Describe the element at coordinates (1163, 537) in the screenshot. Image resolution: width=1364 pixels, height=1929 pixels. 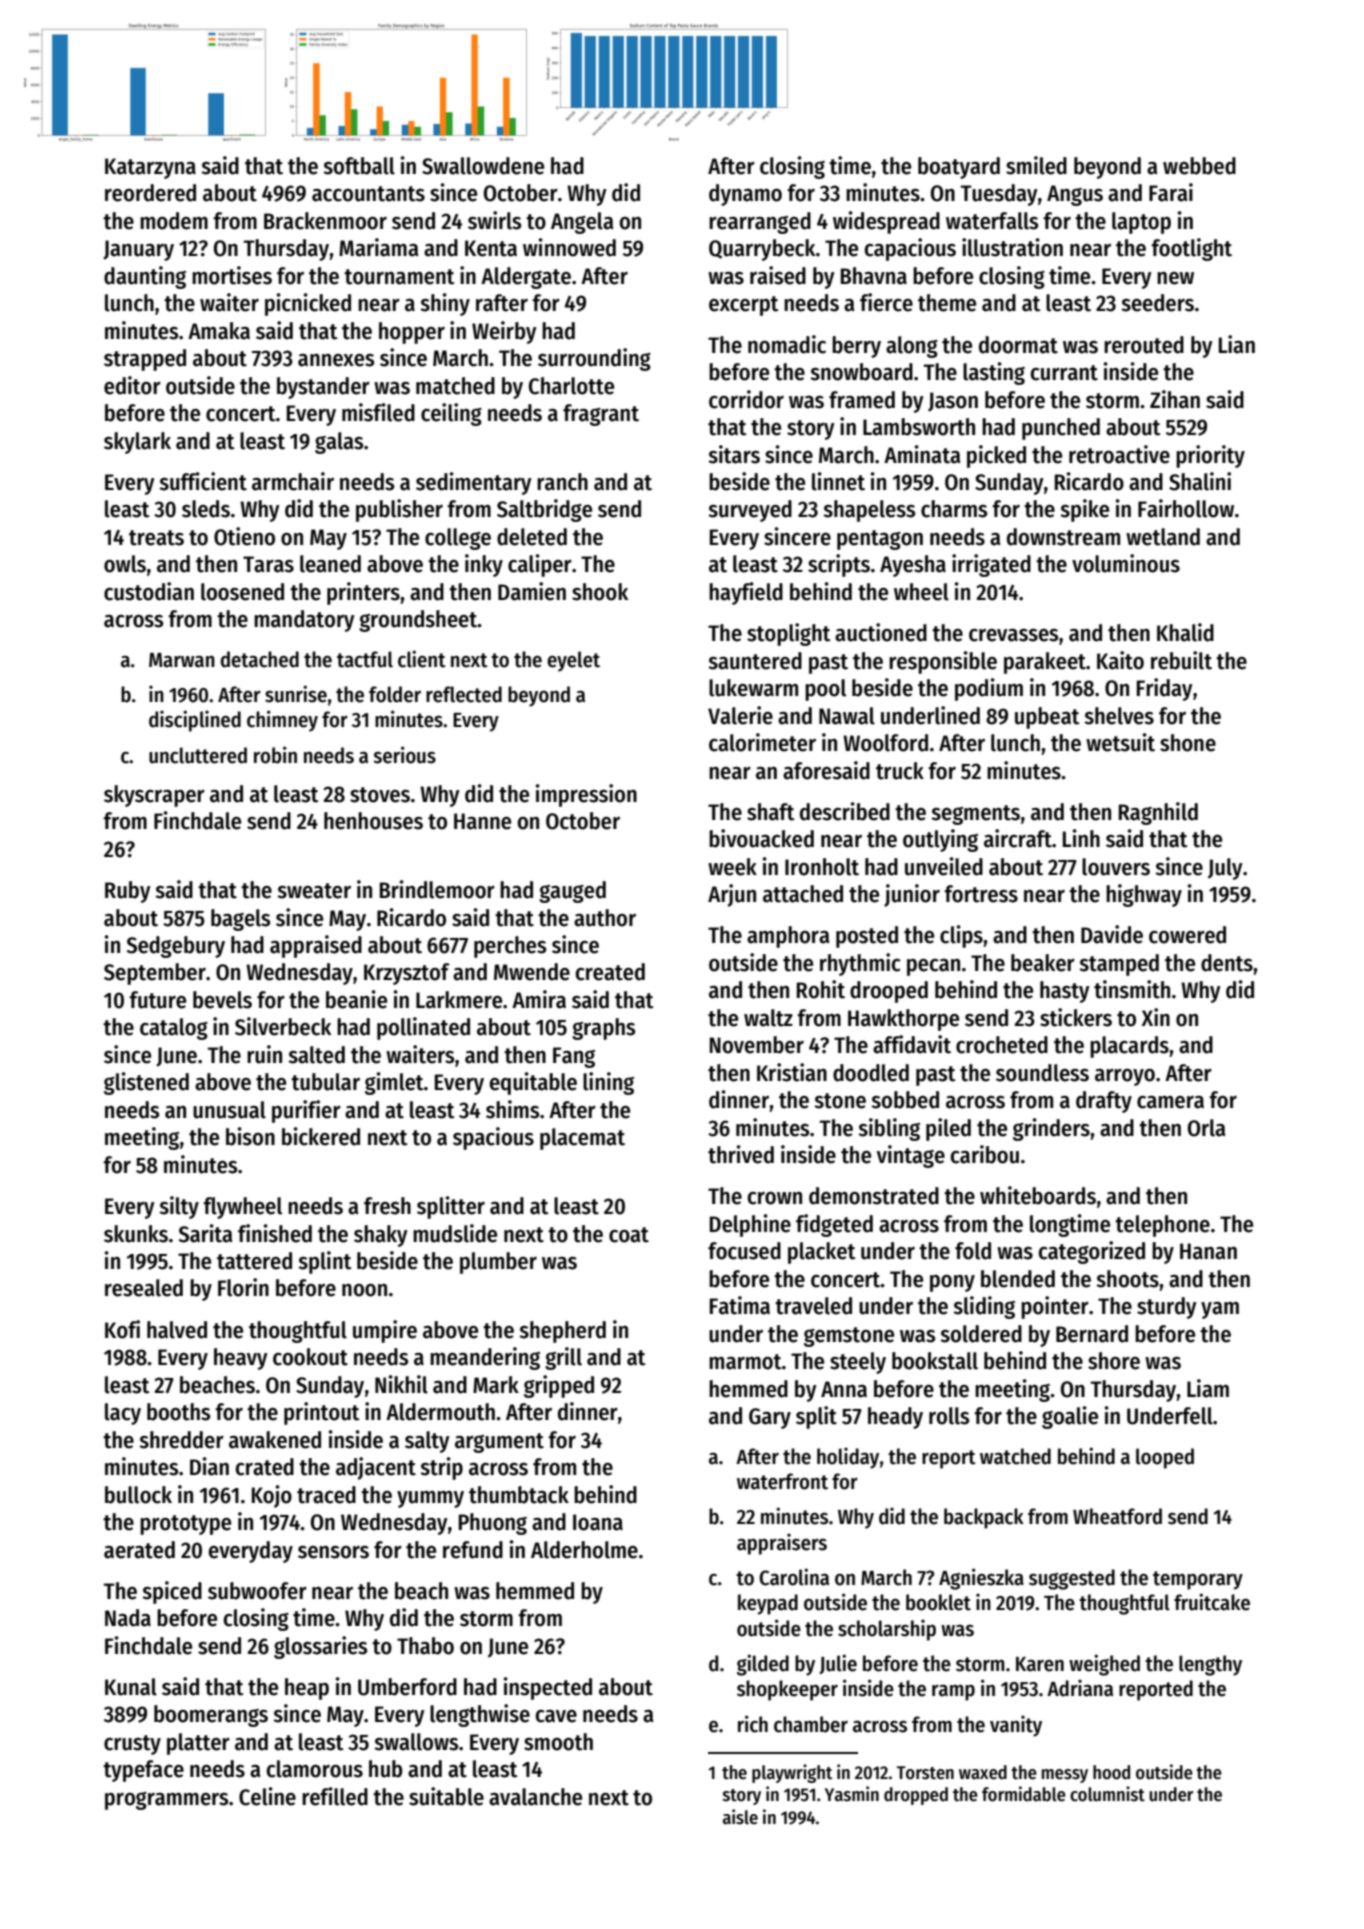
I see `wetland` at that location.
